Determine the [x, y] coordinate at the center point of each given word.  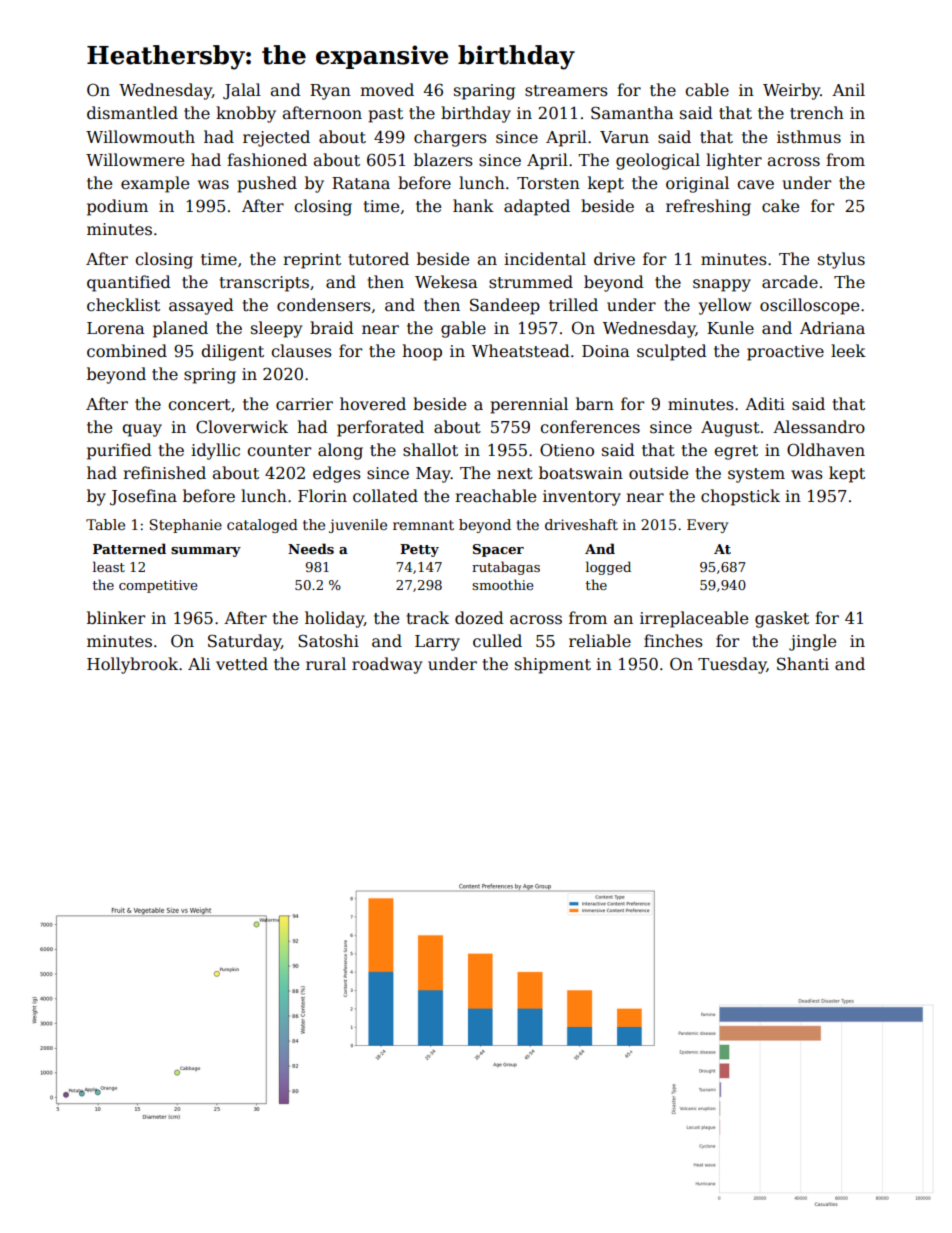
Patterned [129, 548]
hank [473, 205]
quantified [129, 283]
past [385, 115]
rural [326, 663]
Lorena [116, 328]
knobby [246, 114]
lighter [734, 161]
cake [780, 206]
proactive [785, 353]
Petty [419, 550]
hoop [422, 352]
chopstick [740, 497]
